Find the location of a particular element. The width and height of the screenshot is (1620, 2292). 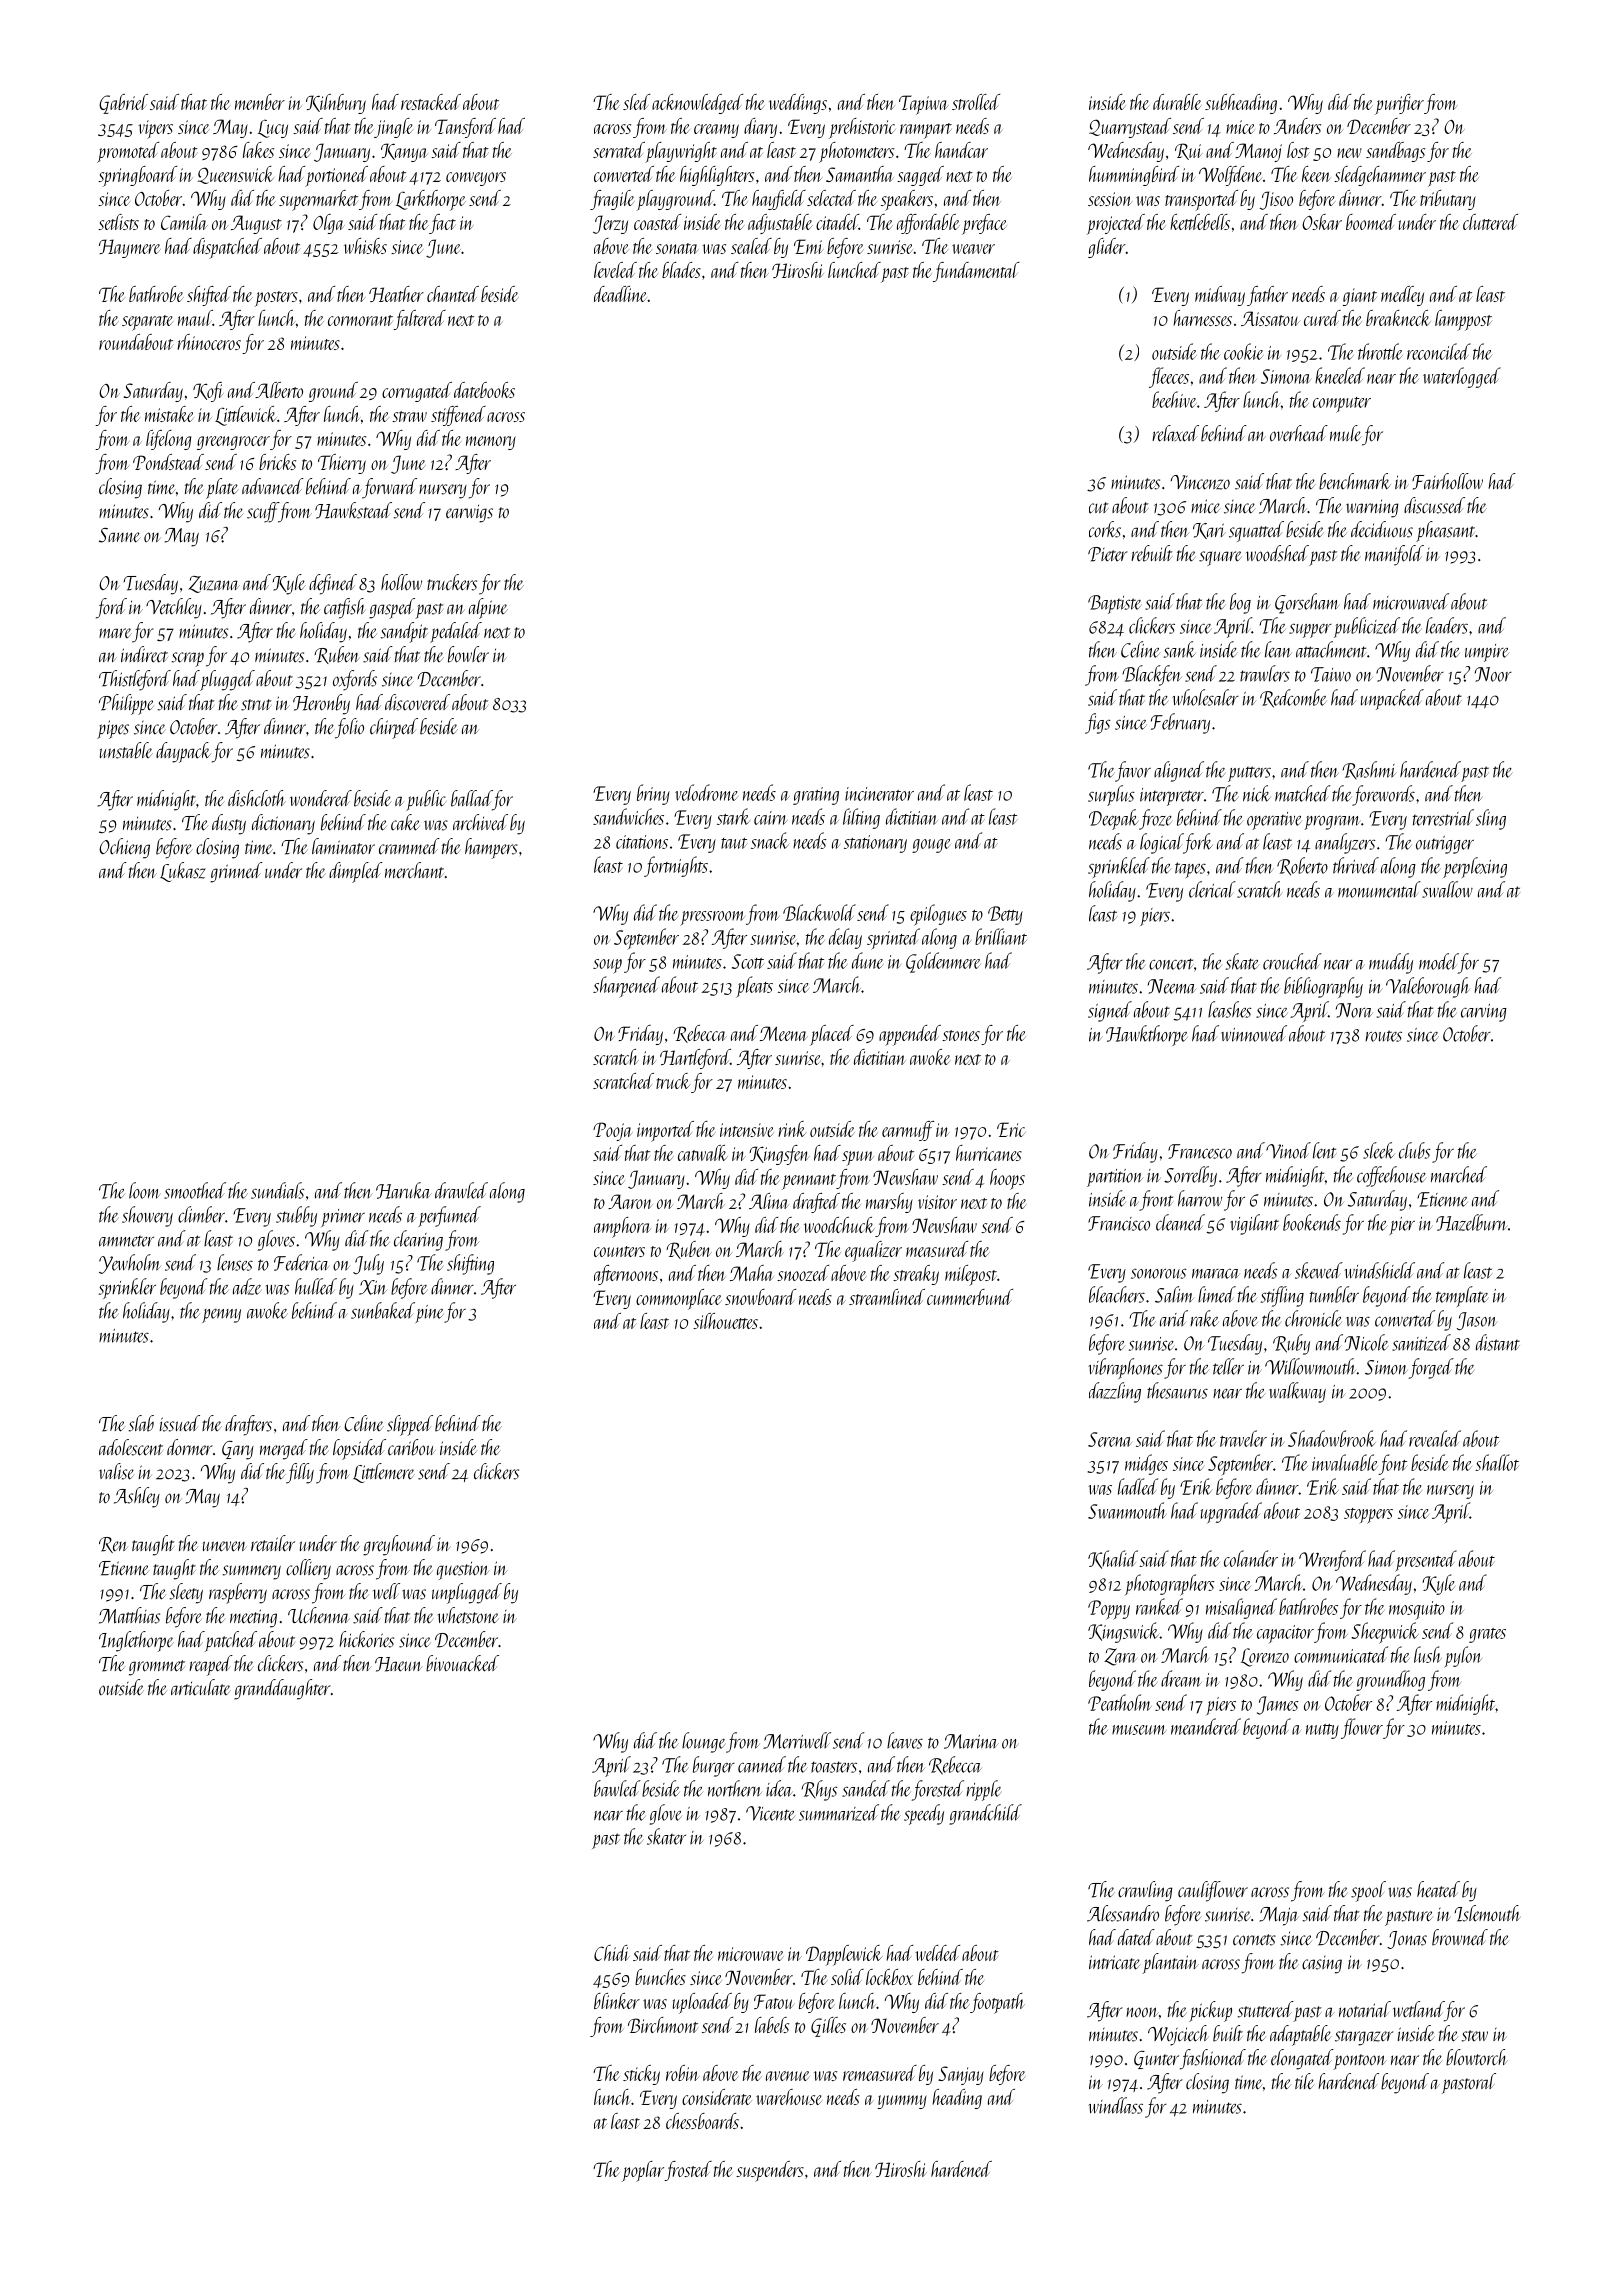

coffeehouse is located at coordinates (1392, 1176).
